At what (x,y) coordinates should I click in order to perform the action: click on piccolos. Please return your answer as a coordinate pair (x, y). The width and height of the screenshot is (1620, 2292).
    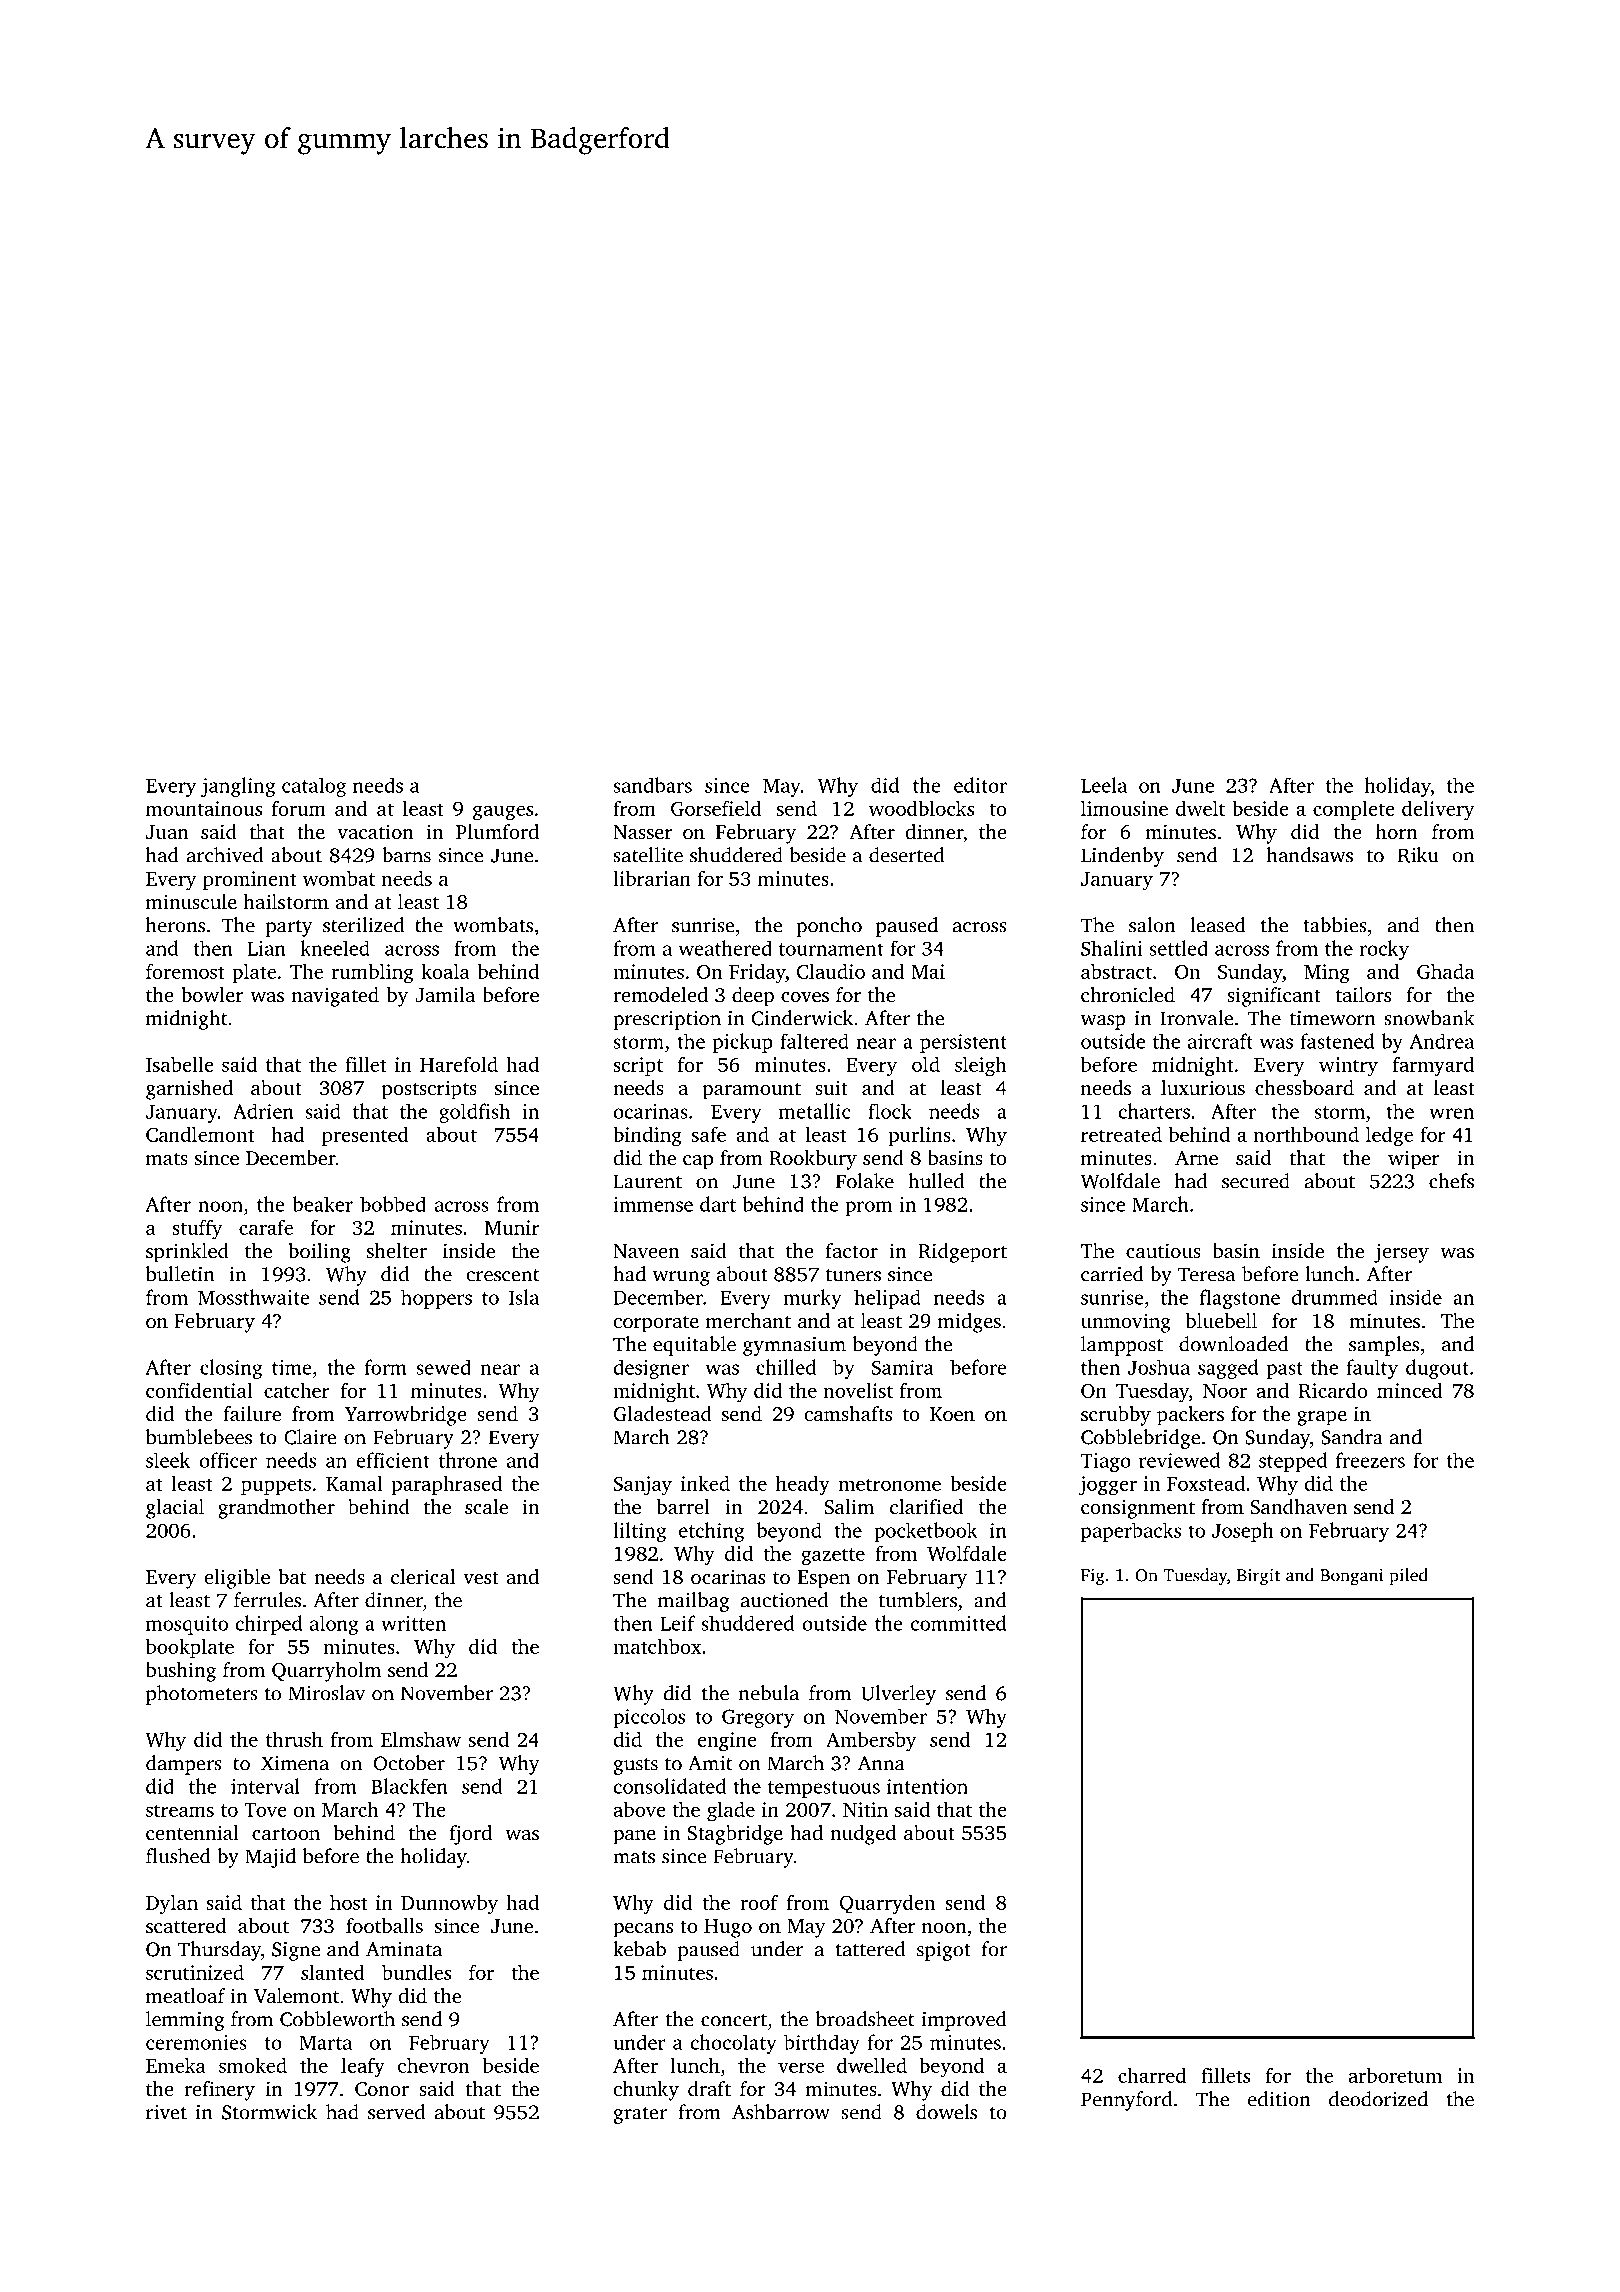
    Looking at the image, I should click on (649, 1718).
